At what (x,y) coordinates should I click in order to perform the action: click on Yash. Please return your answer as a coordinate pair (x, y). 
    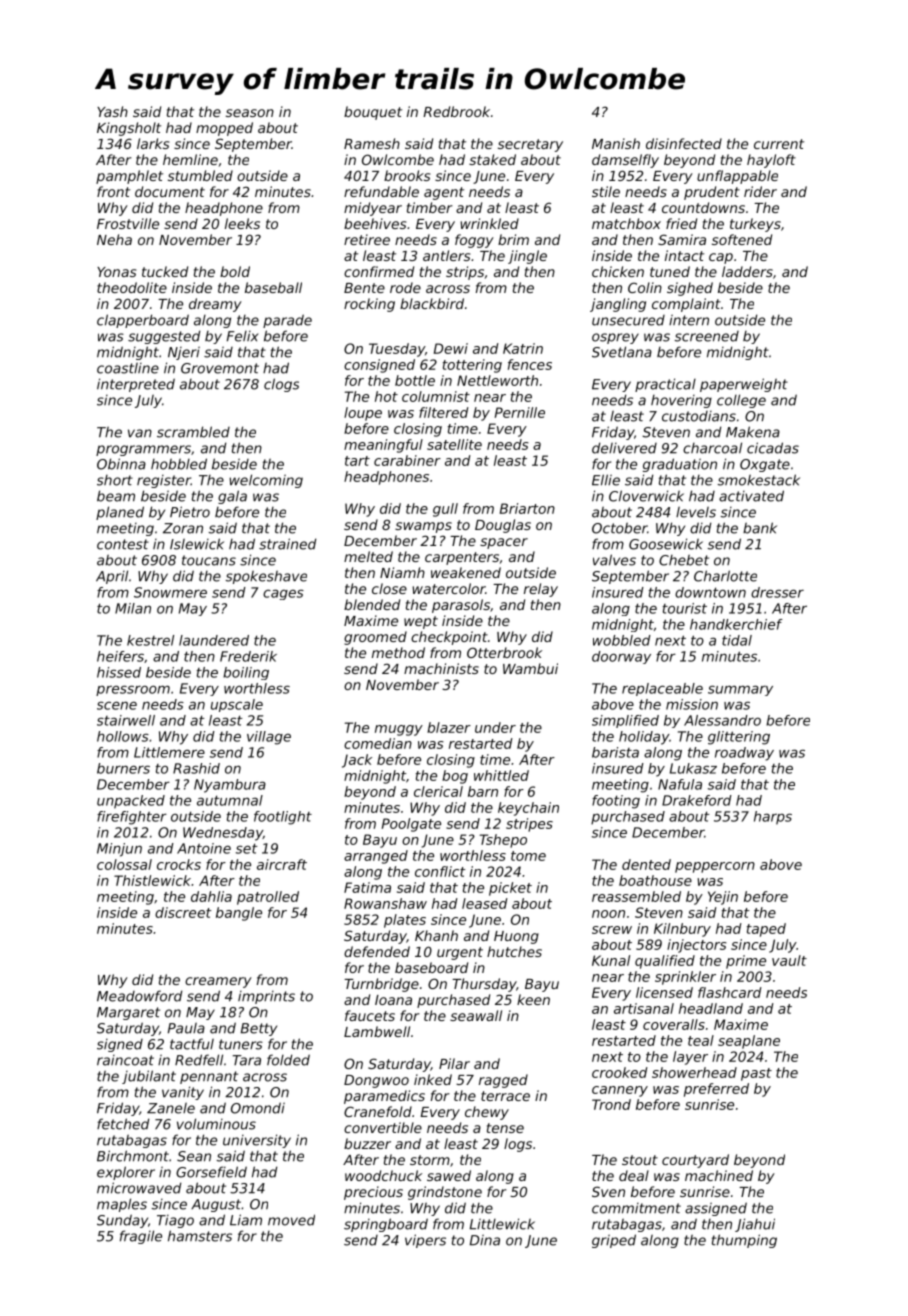
    Looking at the image, I should click on (112, 111).
